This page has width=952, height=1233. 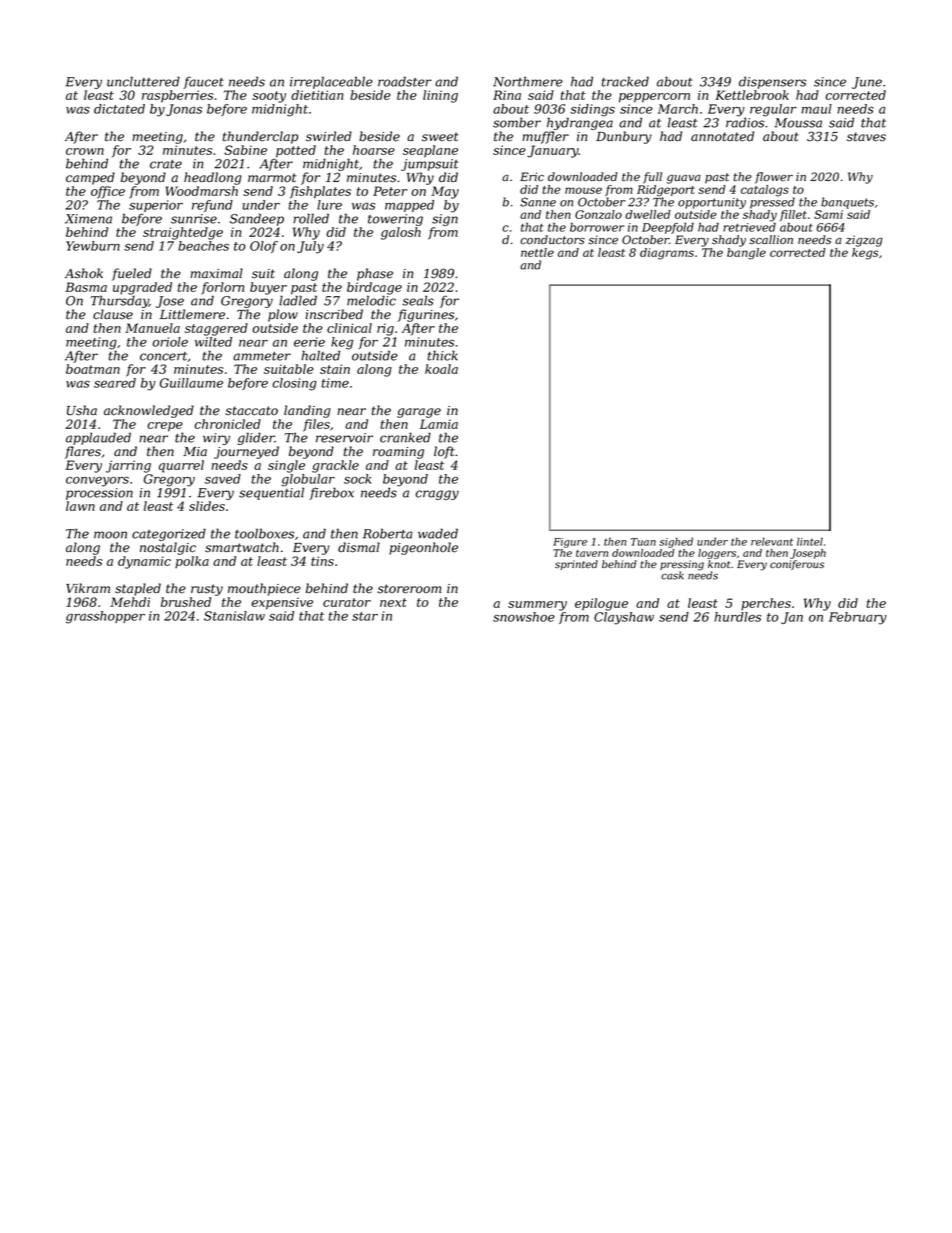 What do you see at coordinates (310, 247) in the page?
I see `July` at bounding box center [310, 247].
